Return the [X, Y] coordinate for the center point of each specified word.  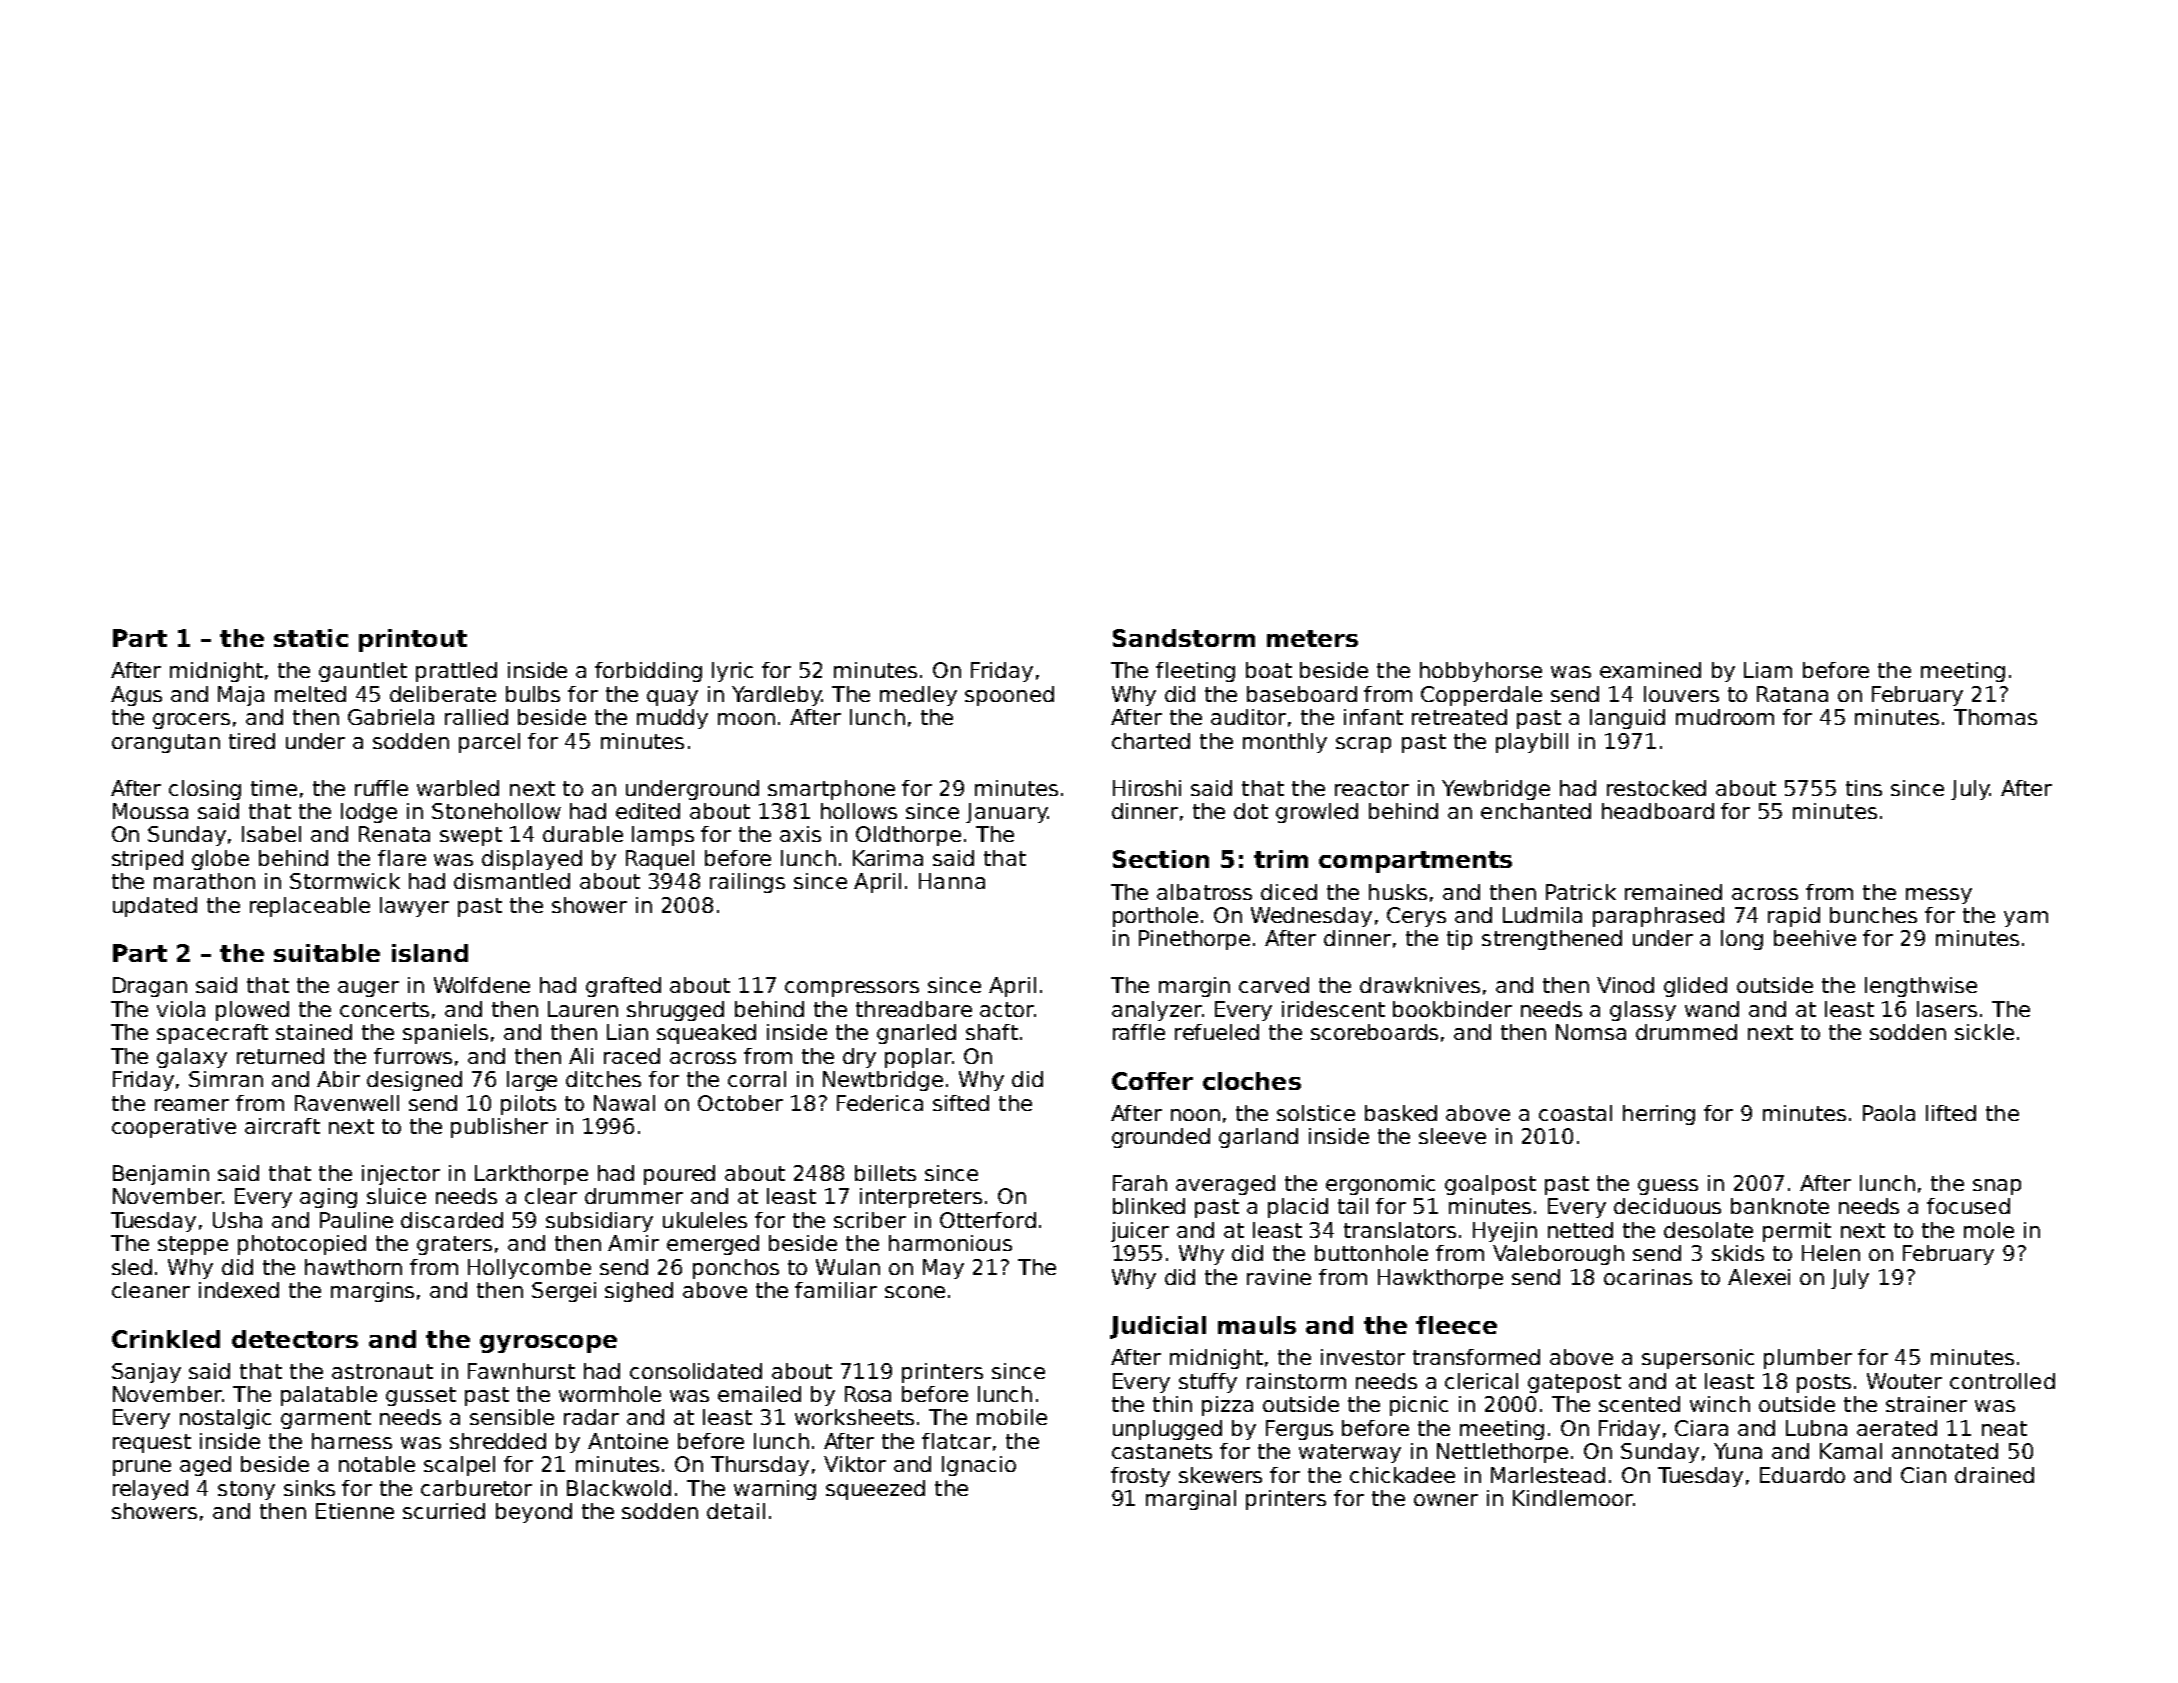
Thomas [1995, 717]
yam [2026, 919]
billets [885, 1173]
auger [368, 989]
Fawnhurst [521, 1371]
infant [1373, 717]
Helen [1831, 1253]
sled [132, 1267]
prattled [456, 672]
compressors [852, 989]
